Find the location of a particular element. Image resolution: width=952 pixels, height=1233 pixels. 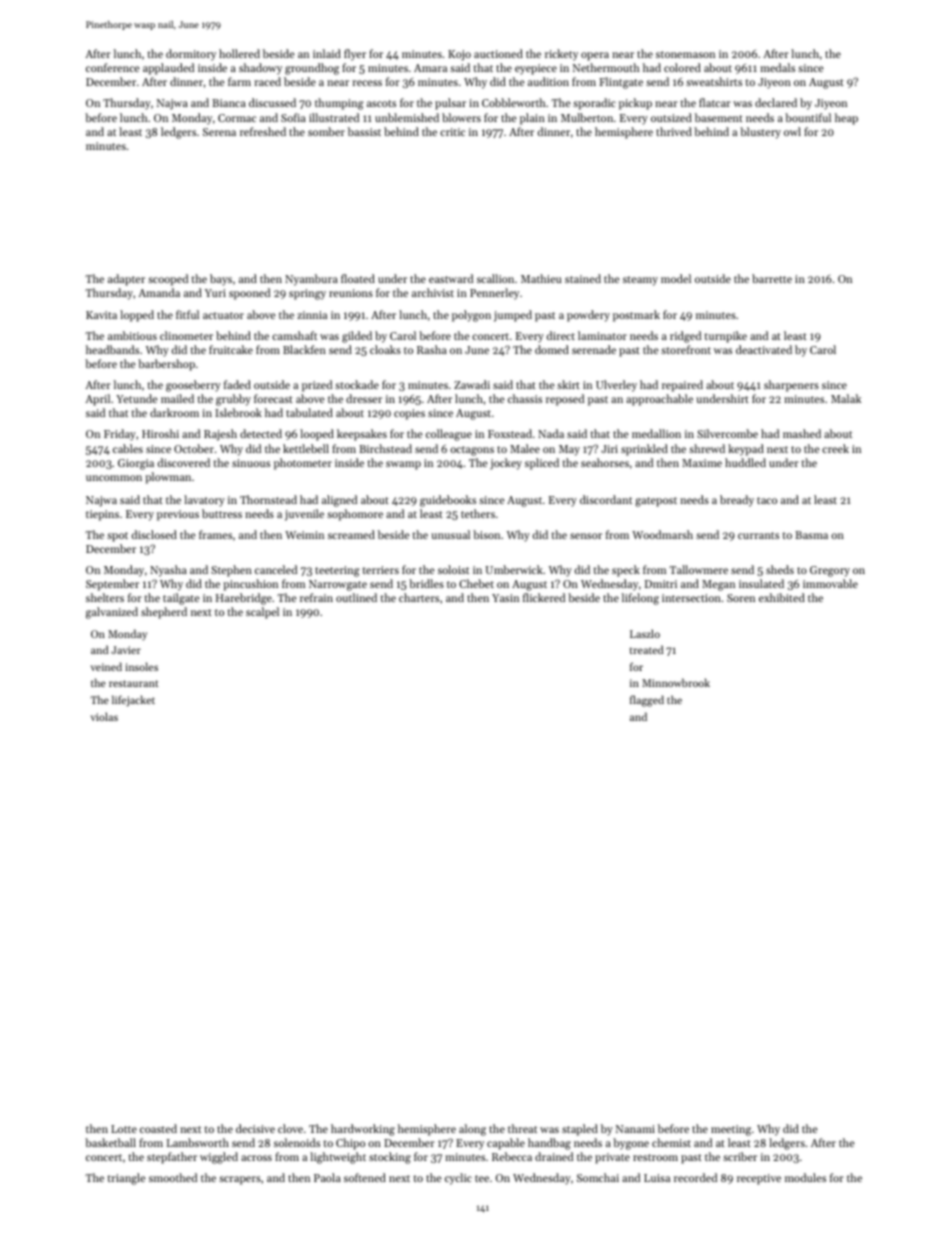

ridged is located at coordinates (685, 337).
